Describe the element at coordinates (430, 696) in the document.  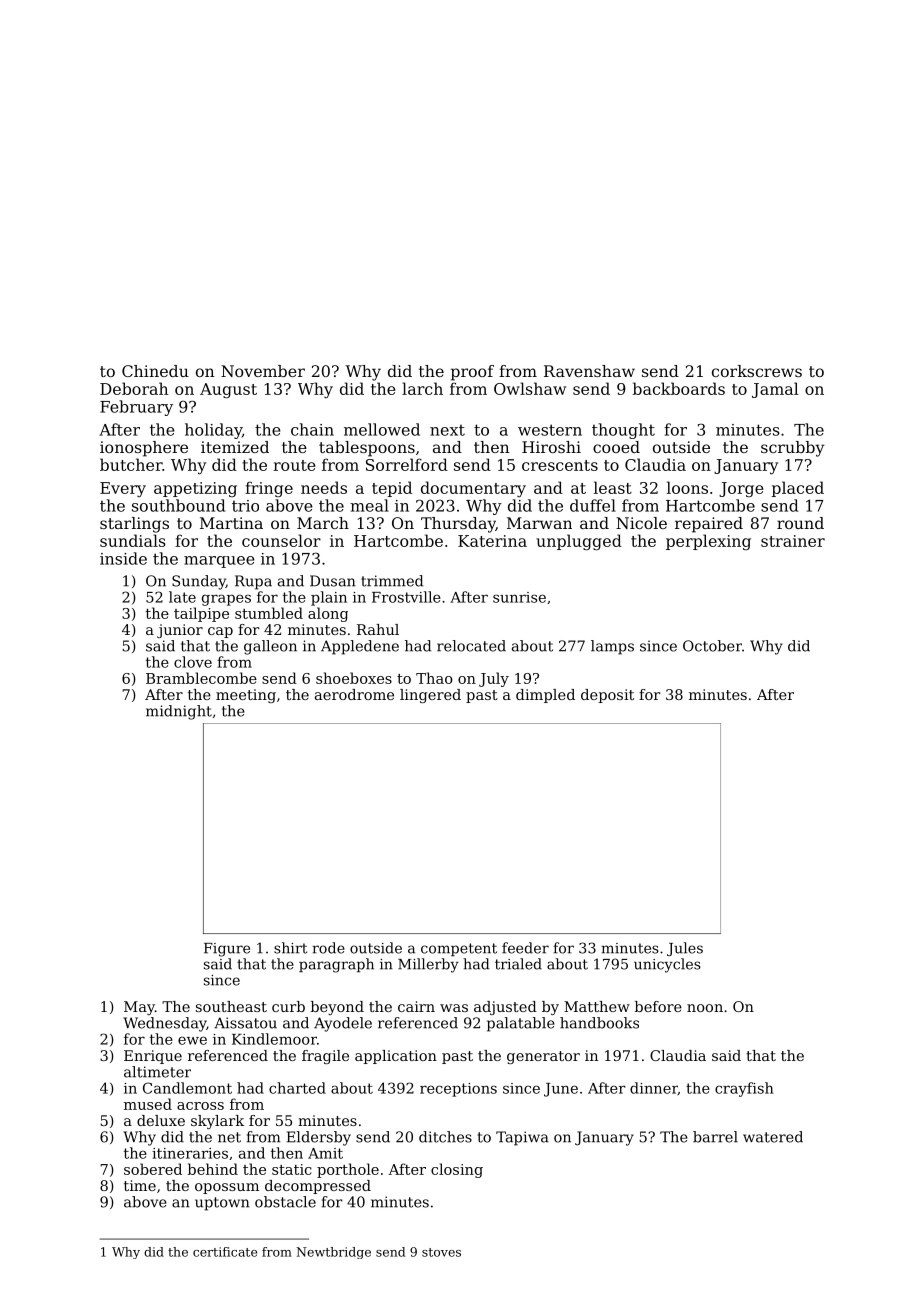
I see `lingered` at that location.
